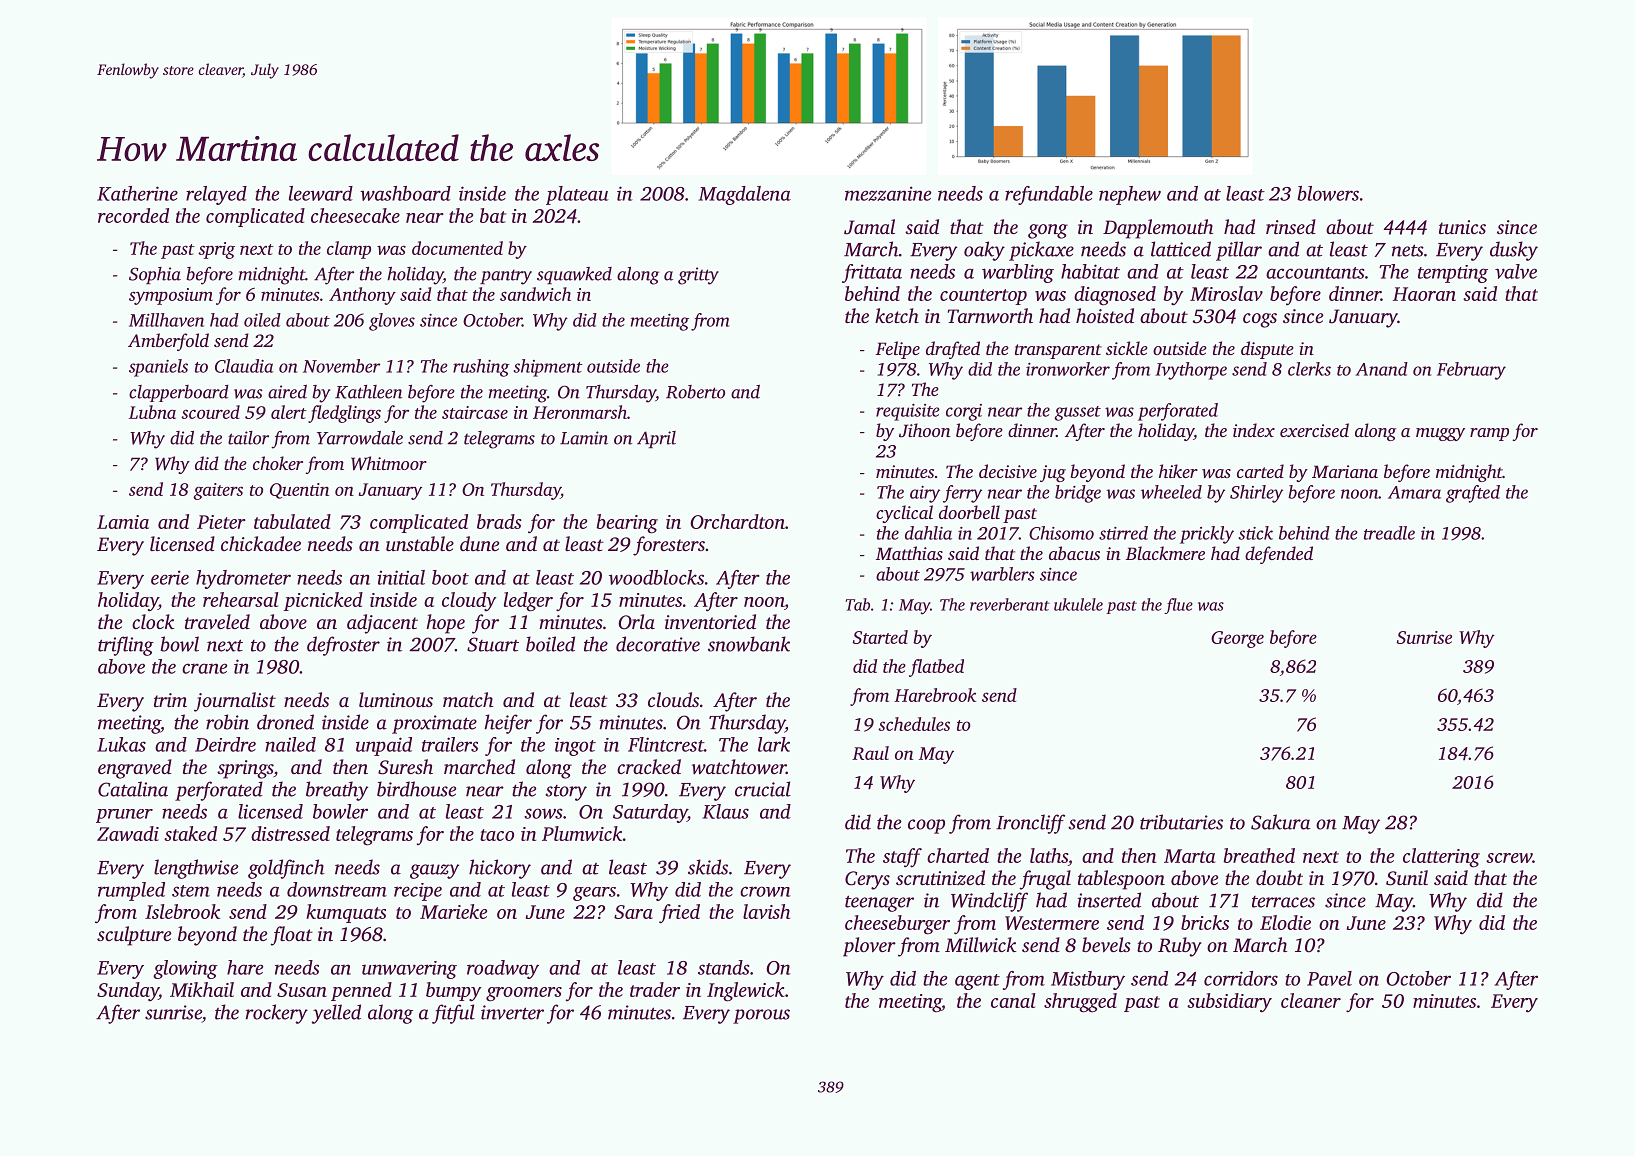  I want to click on wheeled, so click(1171, 492).
